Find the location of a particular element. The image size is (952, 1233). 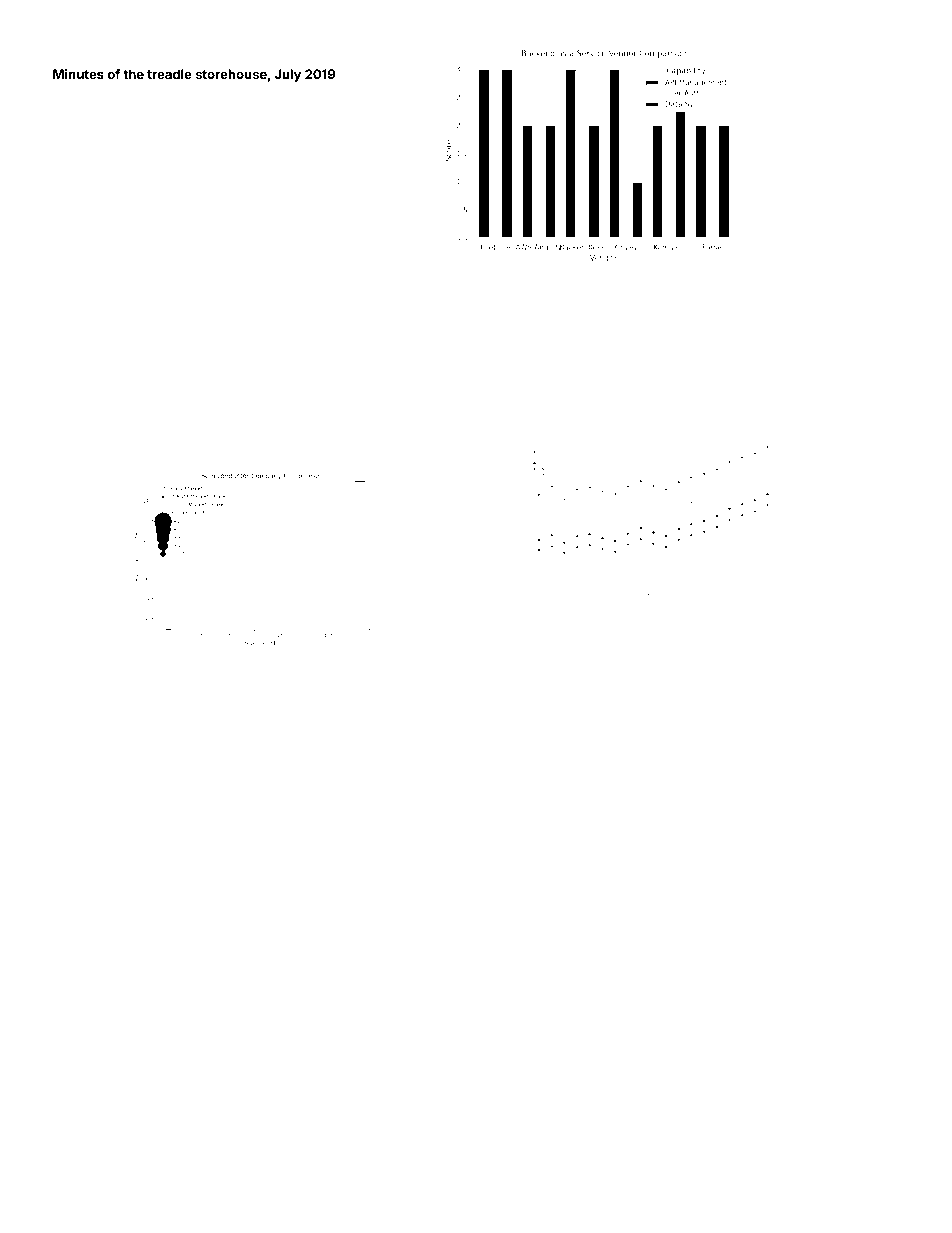

photographer is located at coordinates (235, 719).
